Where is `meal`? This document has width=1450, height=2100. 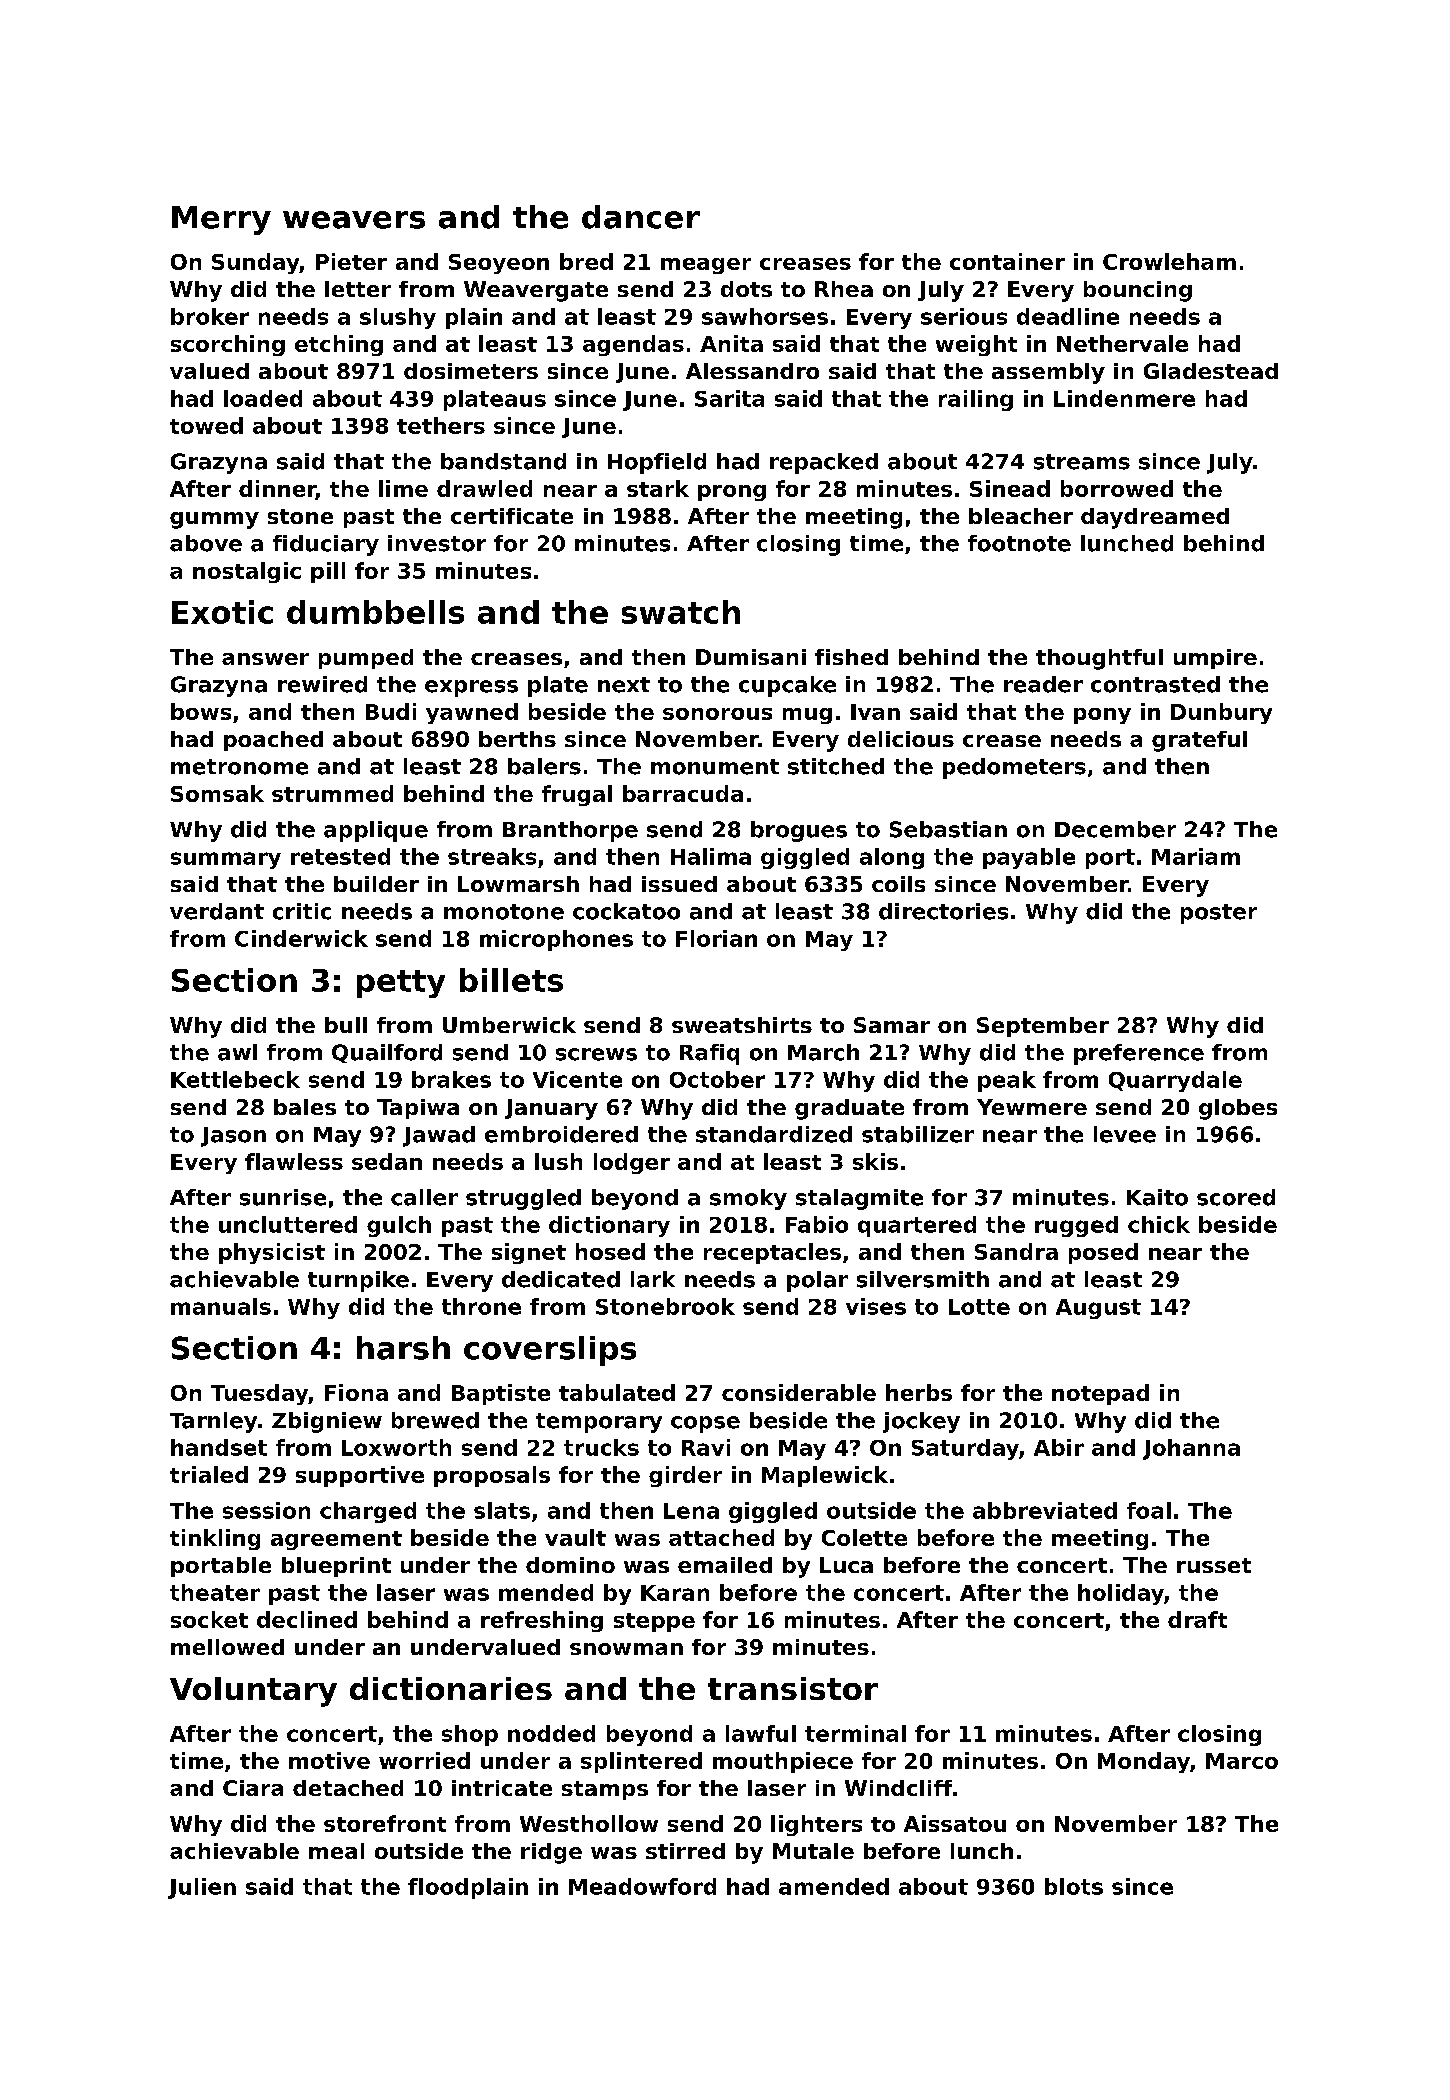
meal is located at coordinates (336, 1851).
